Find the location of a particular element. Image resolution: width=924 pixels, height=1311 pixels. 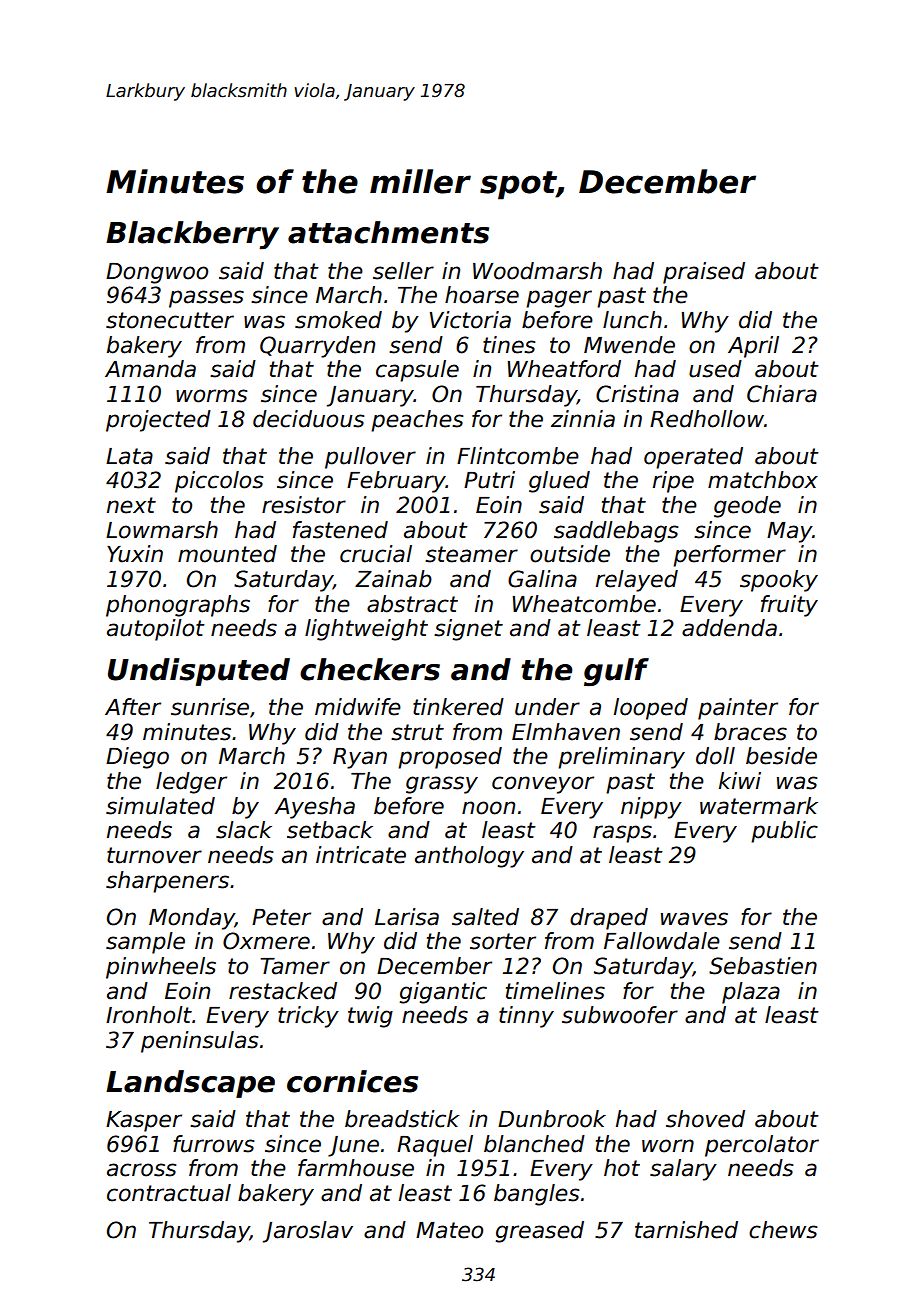

gulf is located at coordinates (616, 672).
